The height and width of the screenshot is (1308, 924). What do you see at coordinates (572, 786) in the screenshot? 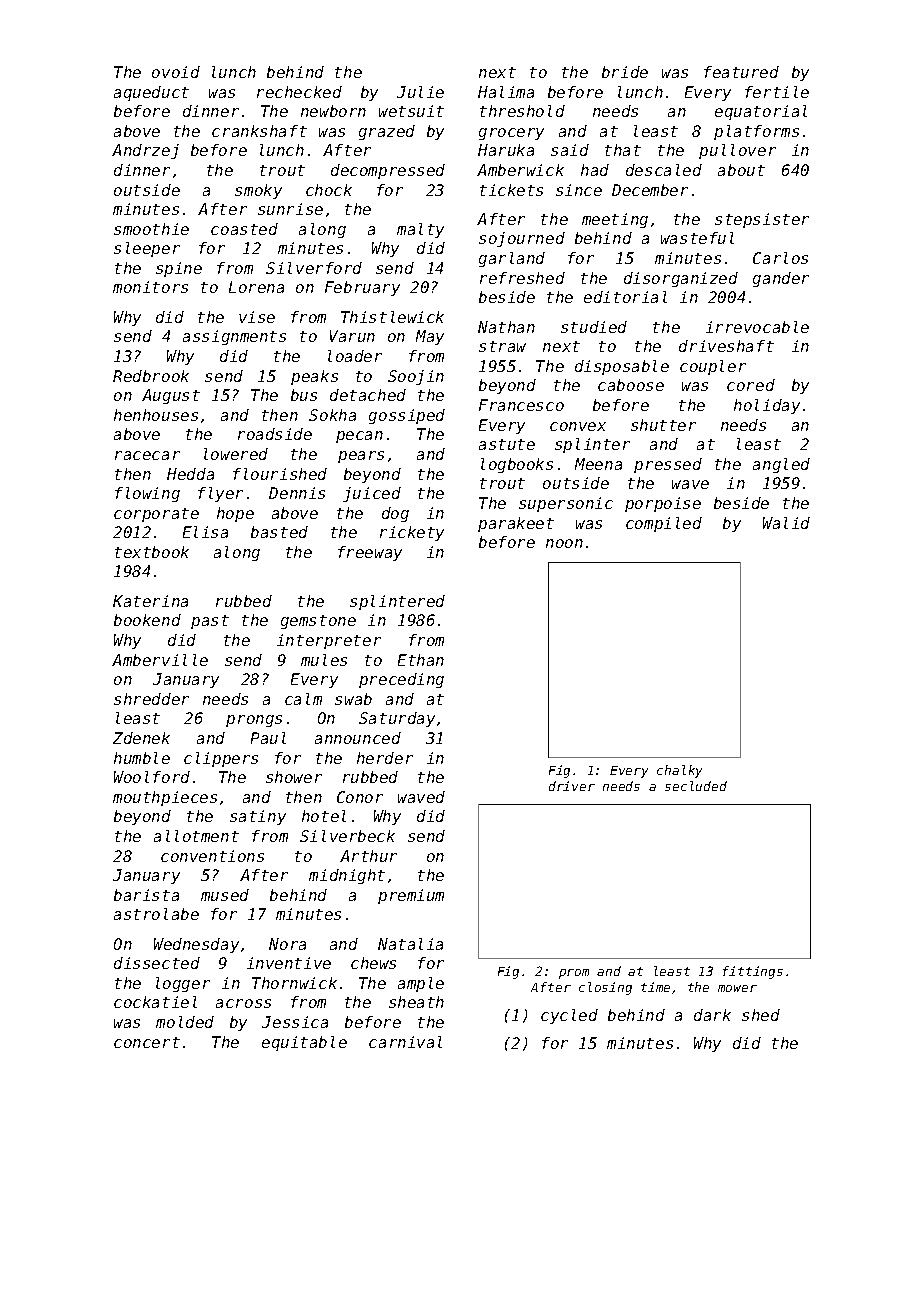
I see `driver` at bounding box center [572, 786].
